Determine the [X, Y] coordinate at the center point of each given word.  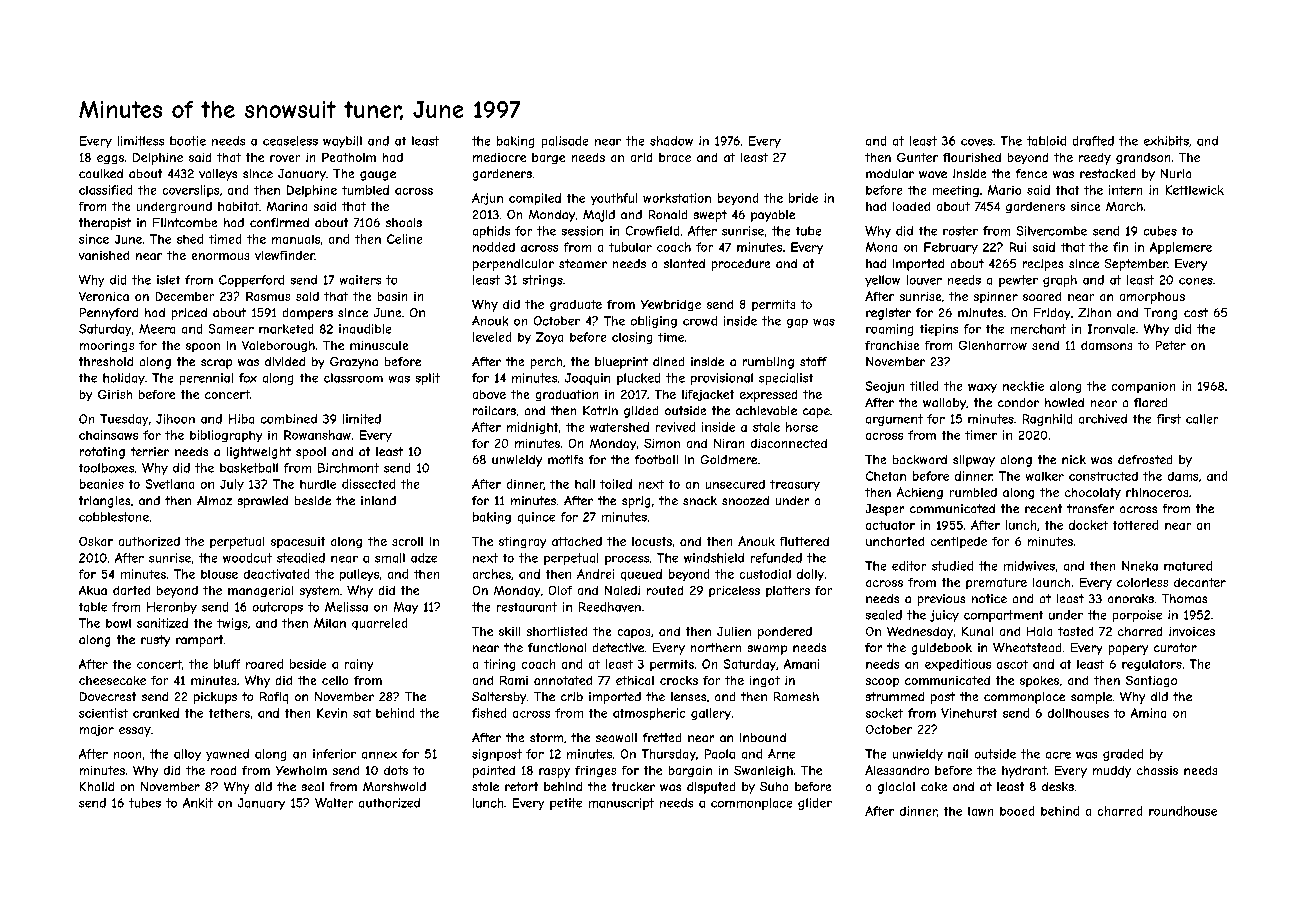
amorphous [1152, 298]
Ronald [668, 214]
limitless [141, 141]
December [185, 296]
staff [813, 361]
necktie [1023, 386]
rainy [359, 665]
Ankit [198, 803]
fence [1031, 173]
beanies [102, 484]
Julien [734, 631]
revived [675, 427]
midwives [1029, 566]
